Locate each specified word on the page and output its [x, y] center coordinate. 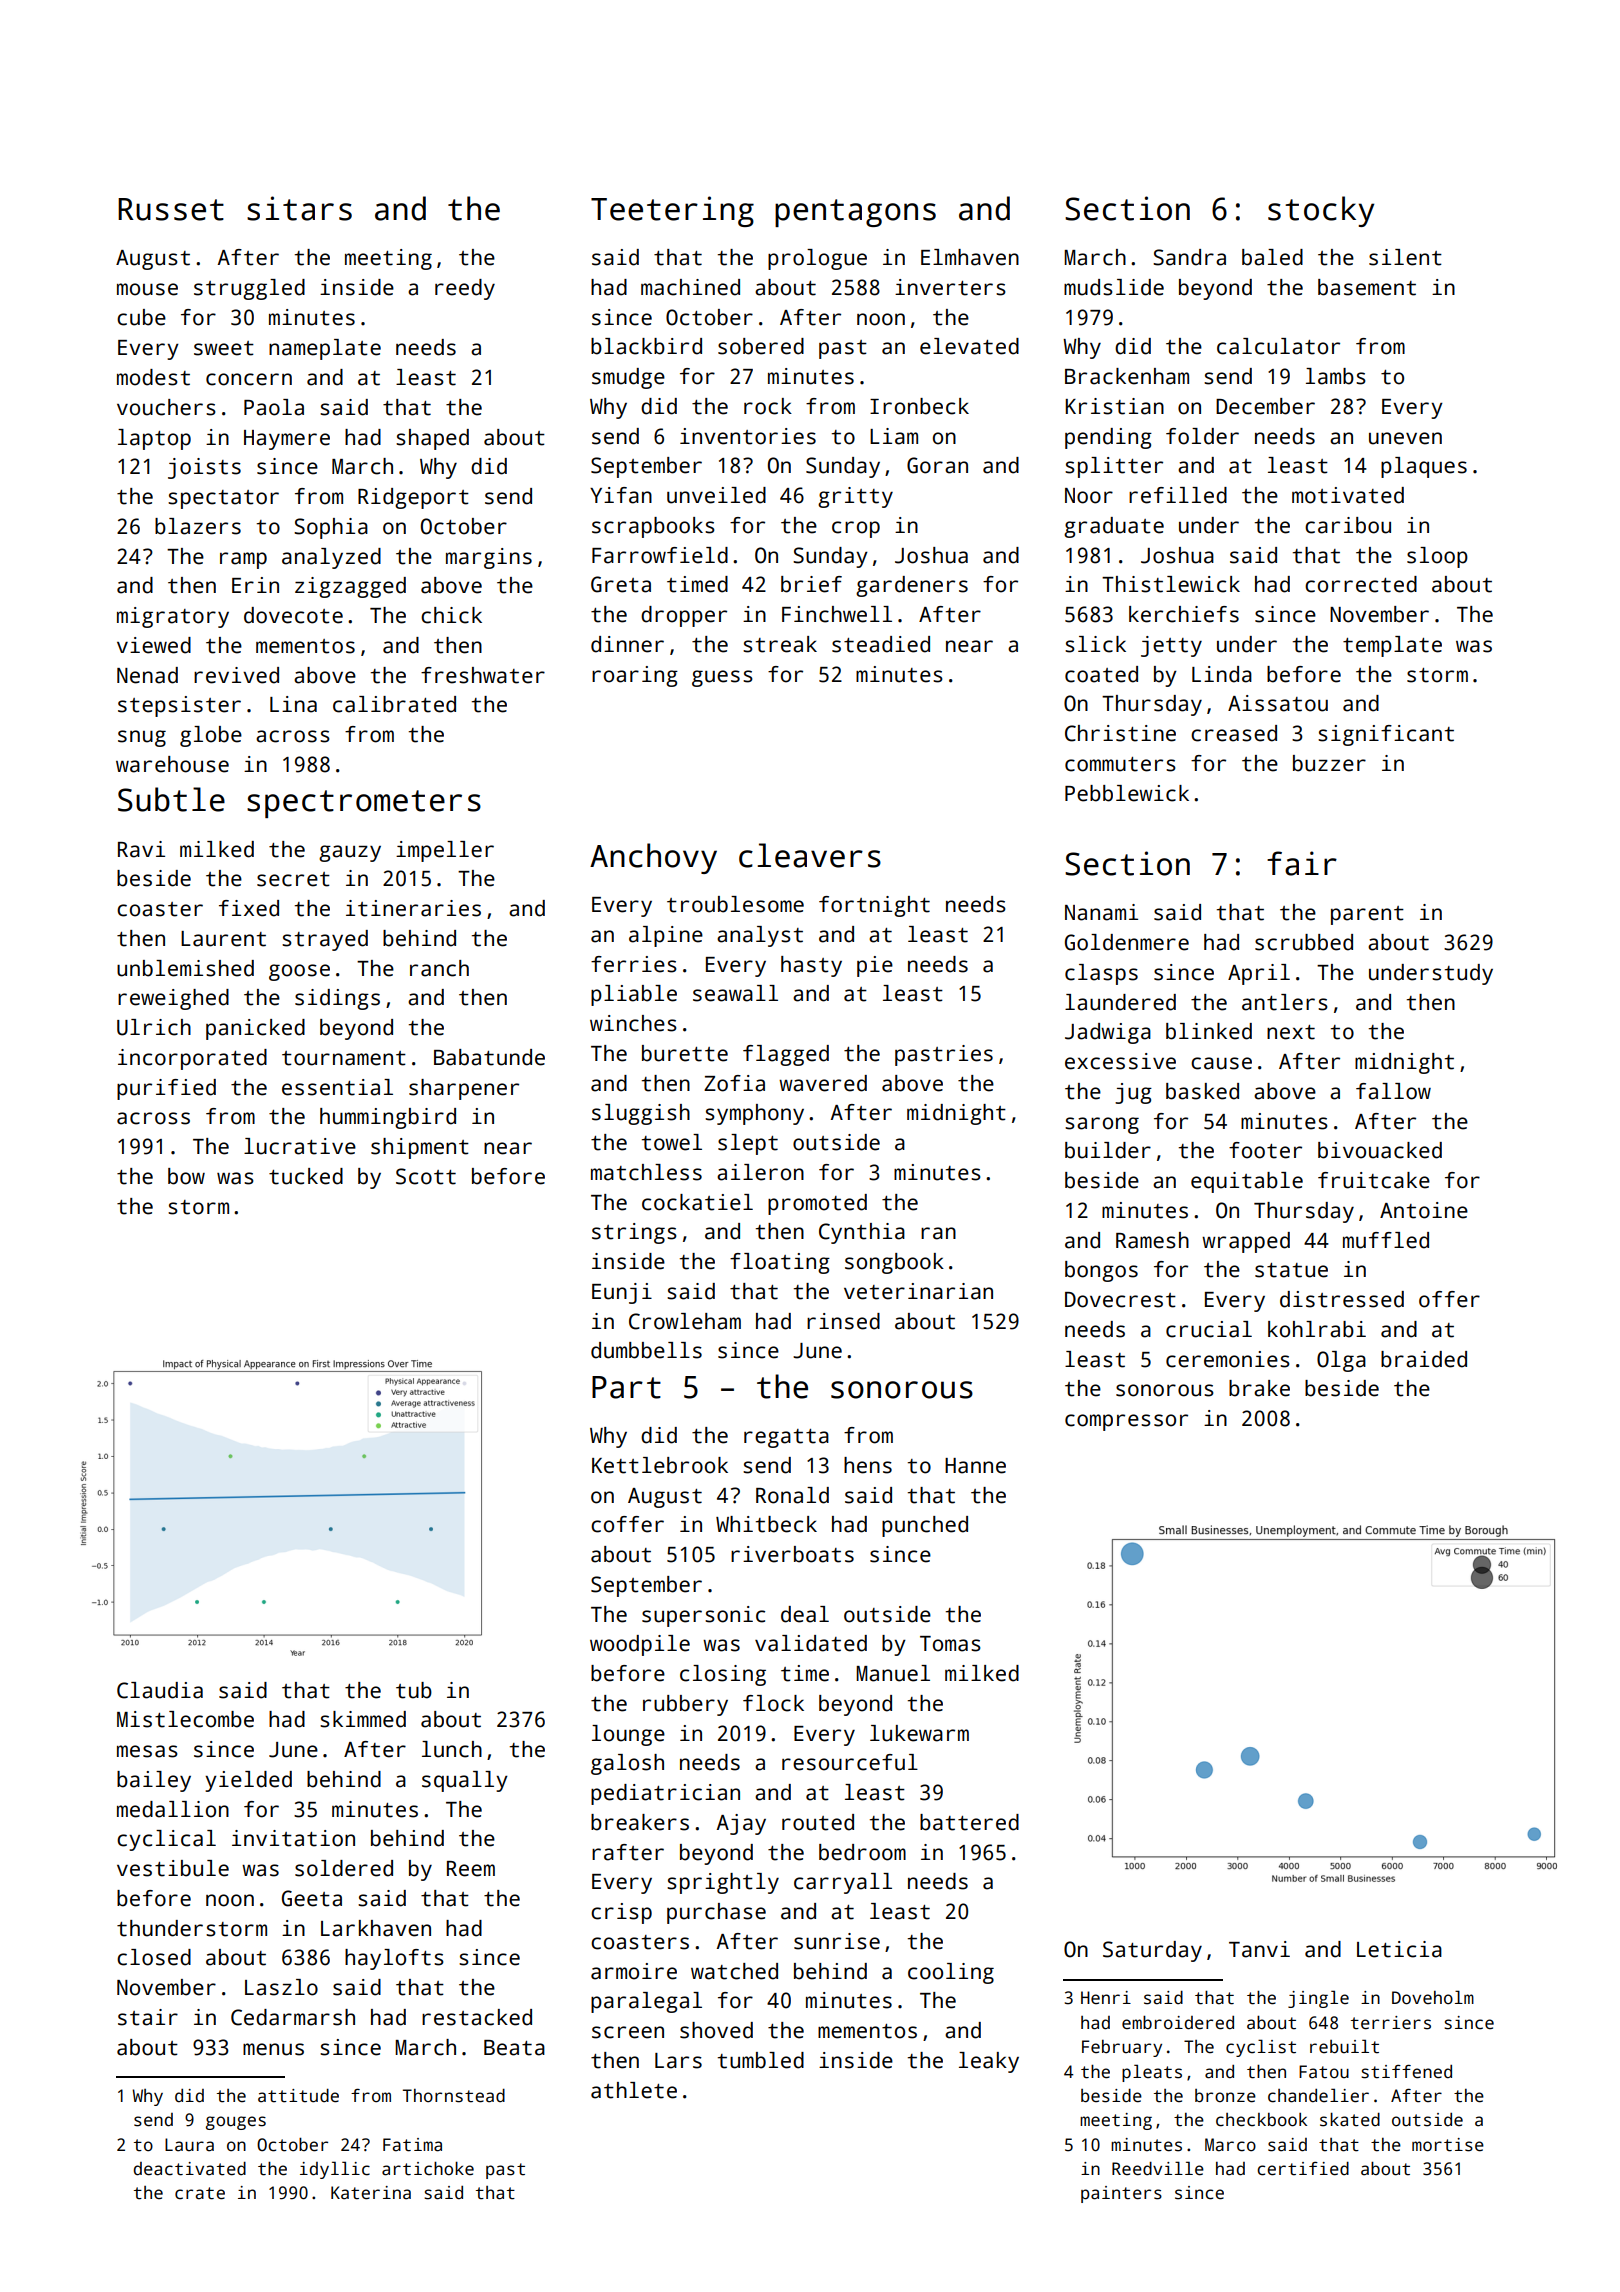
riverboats [792, 1554]
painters [1121, 2194]
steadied [881, 644]
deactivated [189, 2169]
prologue [817, 259]
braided [1424, 1359]
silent [1405, 257]
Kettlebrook [660, 1465]
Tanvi [1259, 1949]
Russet [171, 209]
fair [1302, 863]
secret [293, 879]
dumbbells [646, 1350]
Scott [426, 1176]
